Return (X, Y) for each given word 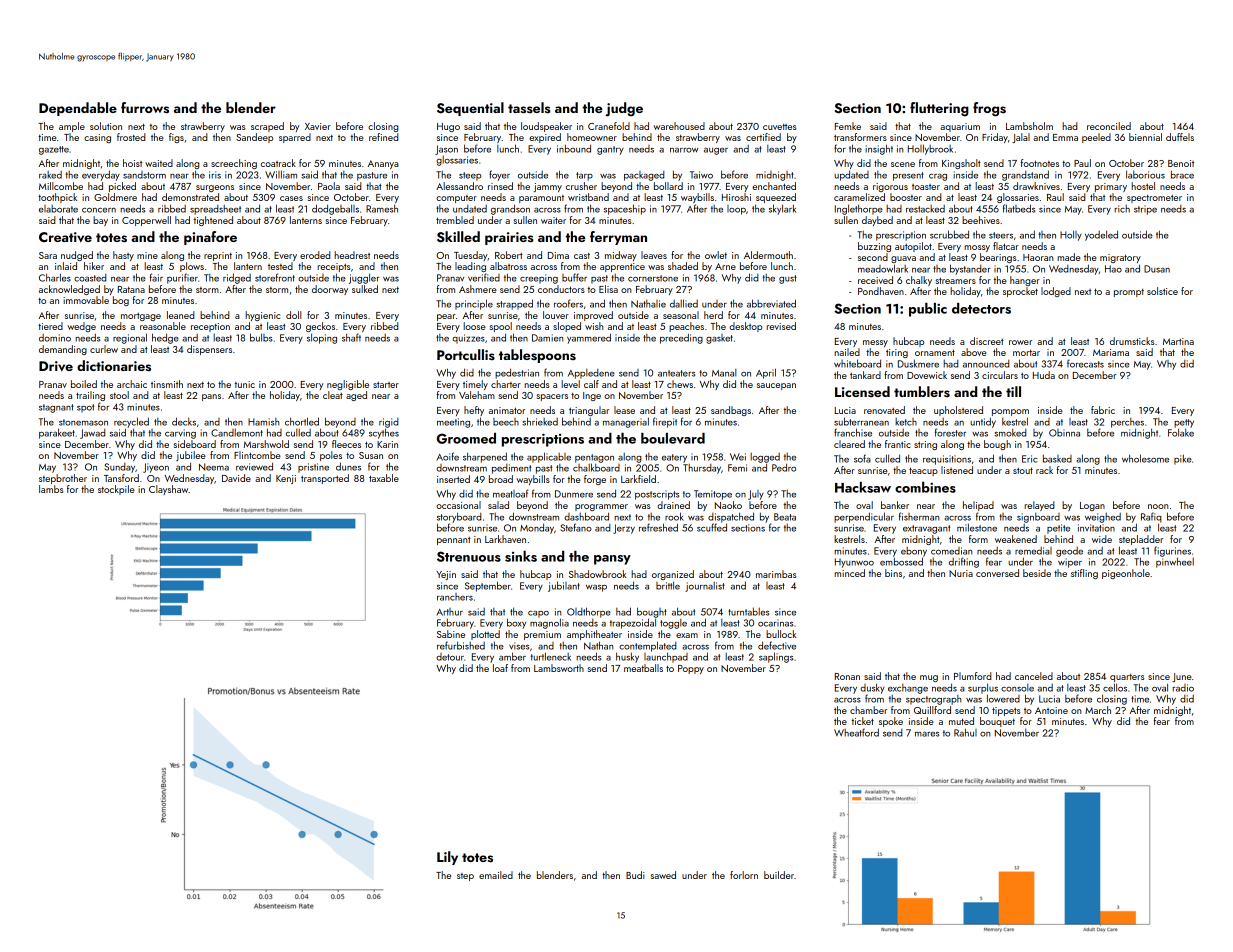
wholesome (1145, 458)
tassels (529, 108)
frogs (989, 109)
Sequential (470, 109)
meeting (453, 423)
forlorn (744, 875)
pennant (454, 541)
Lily (447, 858)
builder (779, 875)
